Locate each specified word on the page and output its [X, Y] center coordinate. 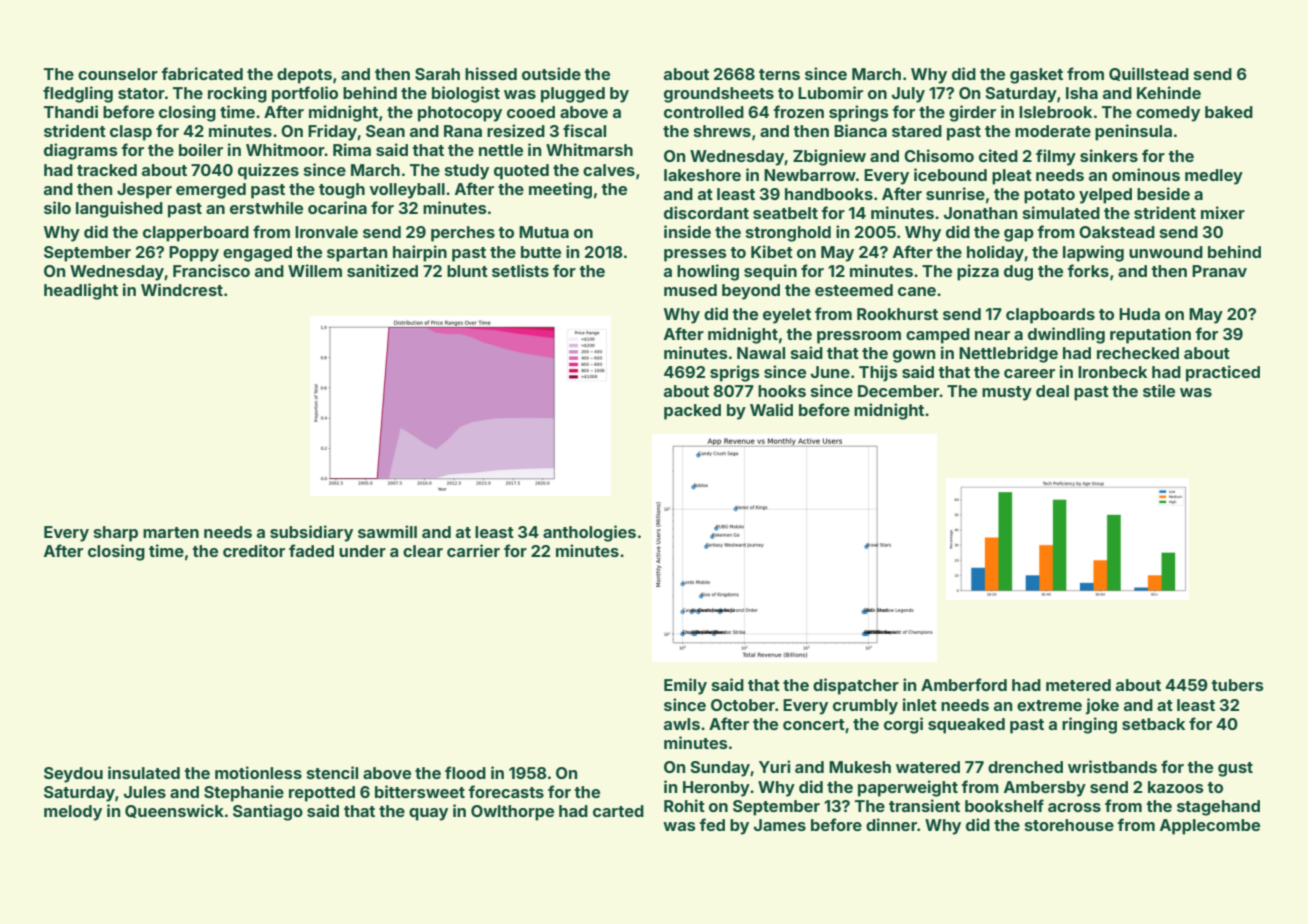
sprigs [735, 373]
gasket [1036, 76]
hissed [491, 73]
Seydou [73, 775]
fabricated [202, 73]
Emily [685, 686]
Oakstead [1117, 232]
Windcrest [182, 289]
